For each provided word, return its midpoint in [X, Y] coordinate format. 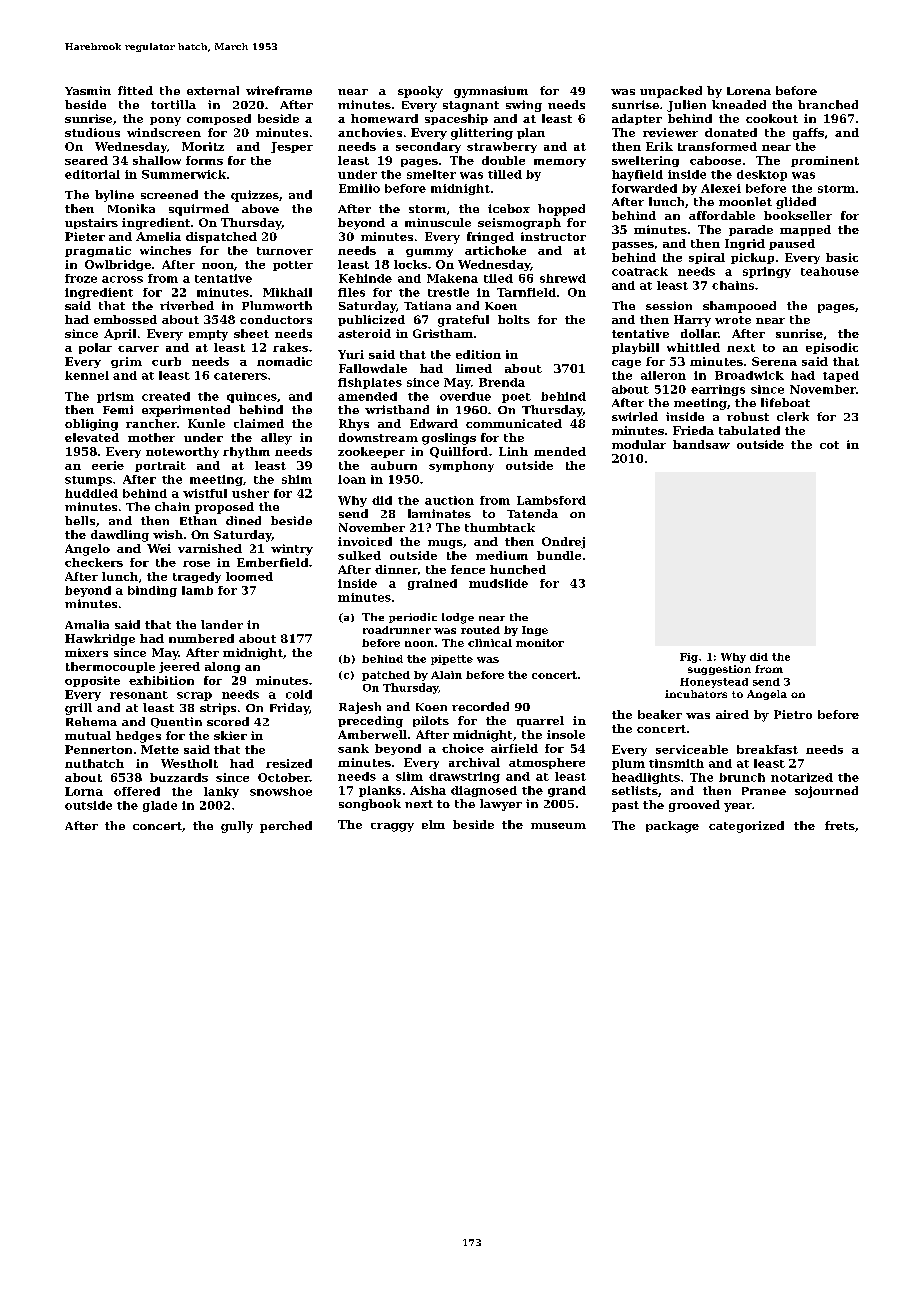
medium [502, 555]
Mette [160, 749]
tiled [498, 278]
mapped [805, 230]
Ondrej [563, 543]
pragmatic [98, 251]
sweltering [645, 161]
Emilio [359, 188]
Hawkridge [100, 640]
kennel [87, 375]
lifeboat [785, 402]
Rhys [354, 425]
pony [165, 121]
